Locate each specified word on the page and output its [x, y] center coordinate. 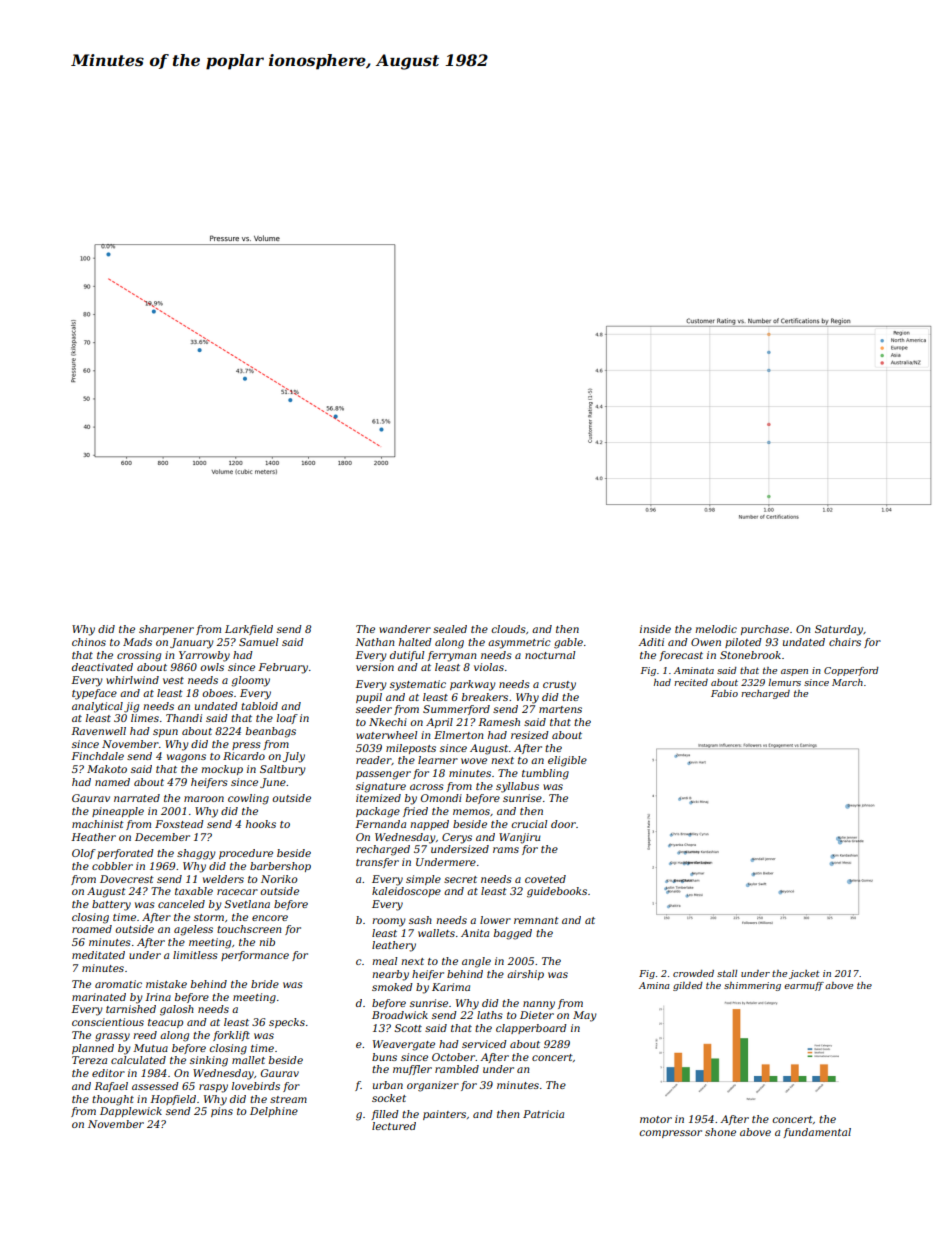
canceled [181, 904]
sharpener [166, 630]
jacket [804, 974]
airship [525, 975]
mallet [248, 1060]
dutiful [407, 656]
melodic [716, 629]
